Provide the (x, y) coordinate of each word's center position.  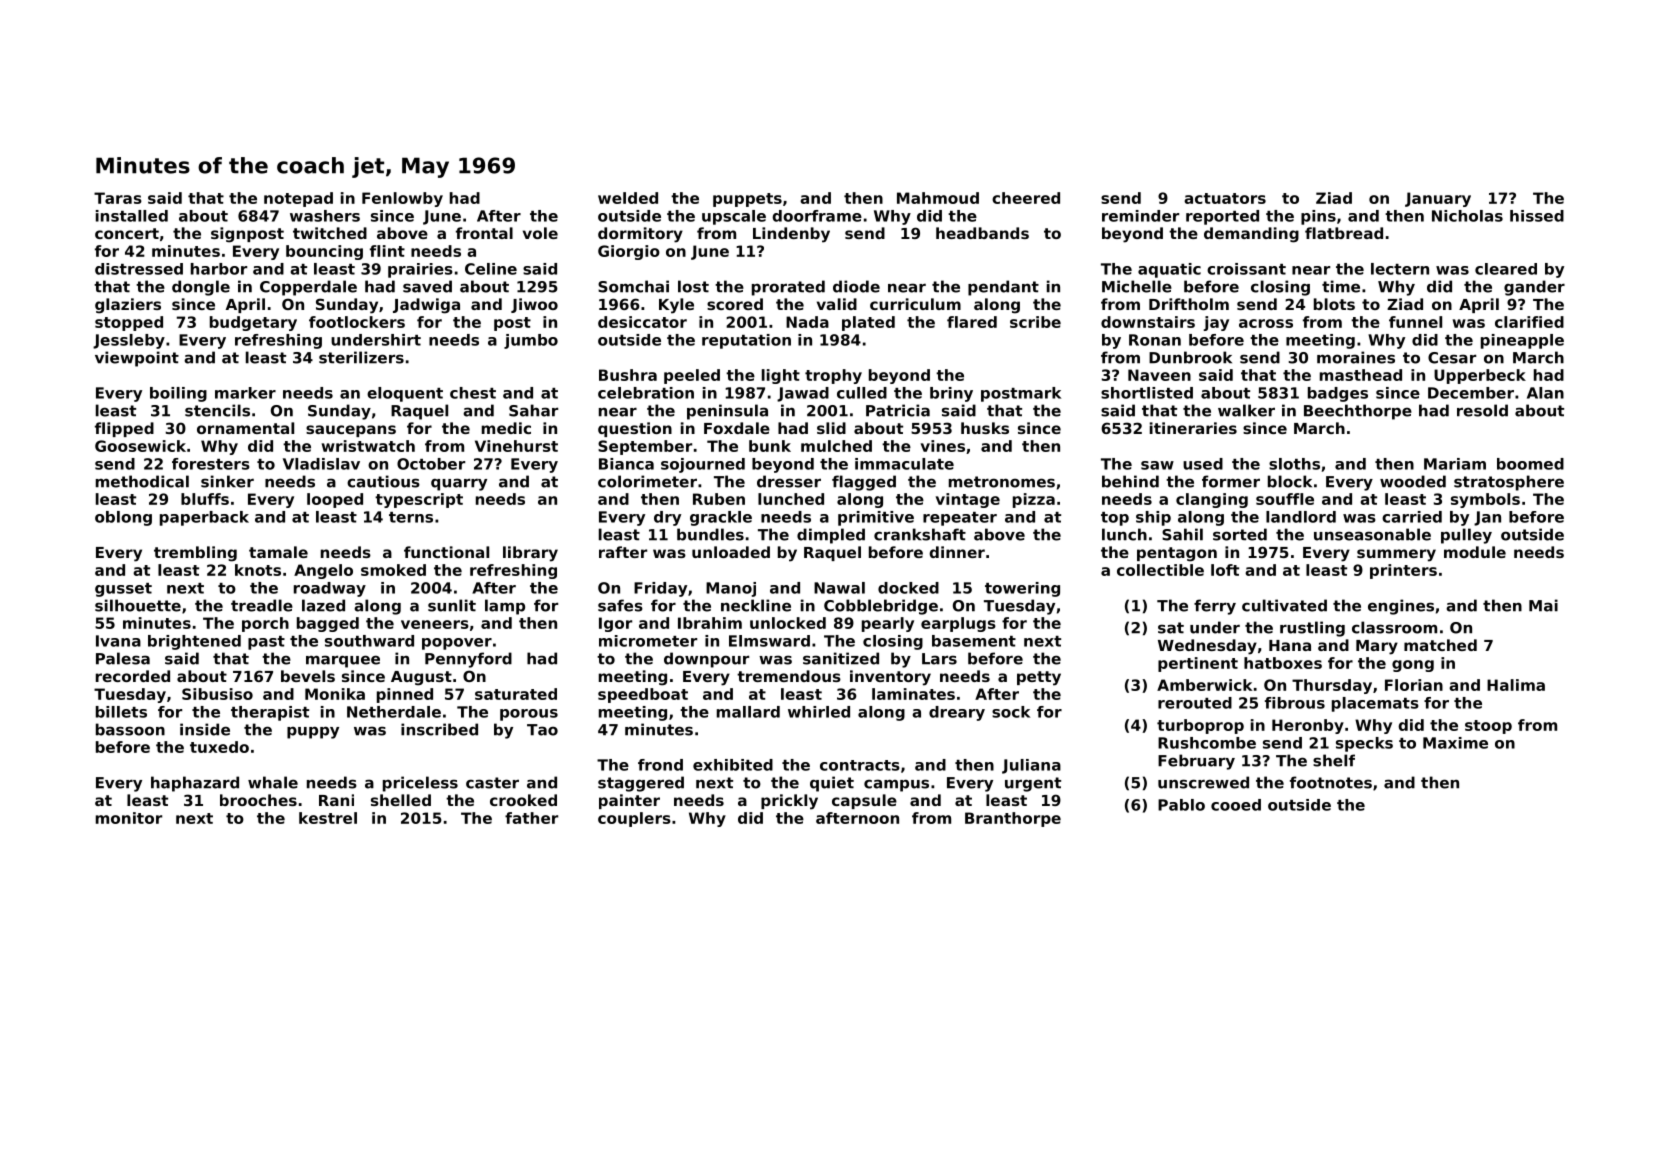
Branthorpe (1013, 819)
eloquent (405, 394)
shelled (401, 800)
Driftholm (1189, 304)
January (1438, 199)
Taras (118, 198)
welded (628, 198)
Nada (807, 322)
